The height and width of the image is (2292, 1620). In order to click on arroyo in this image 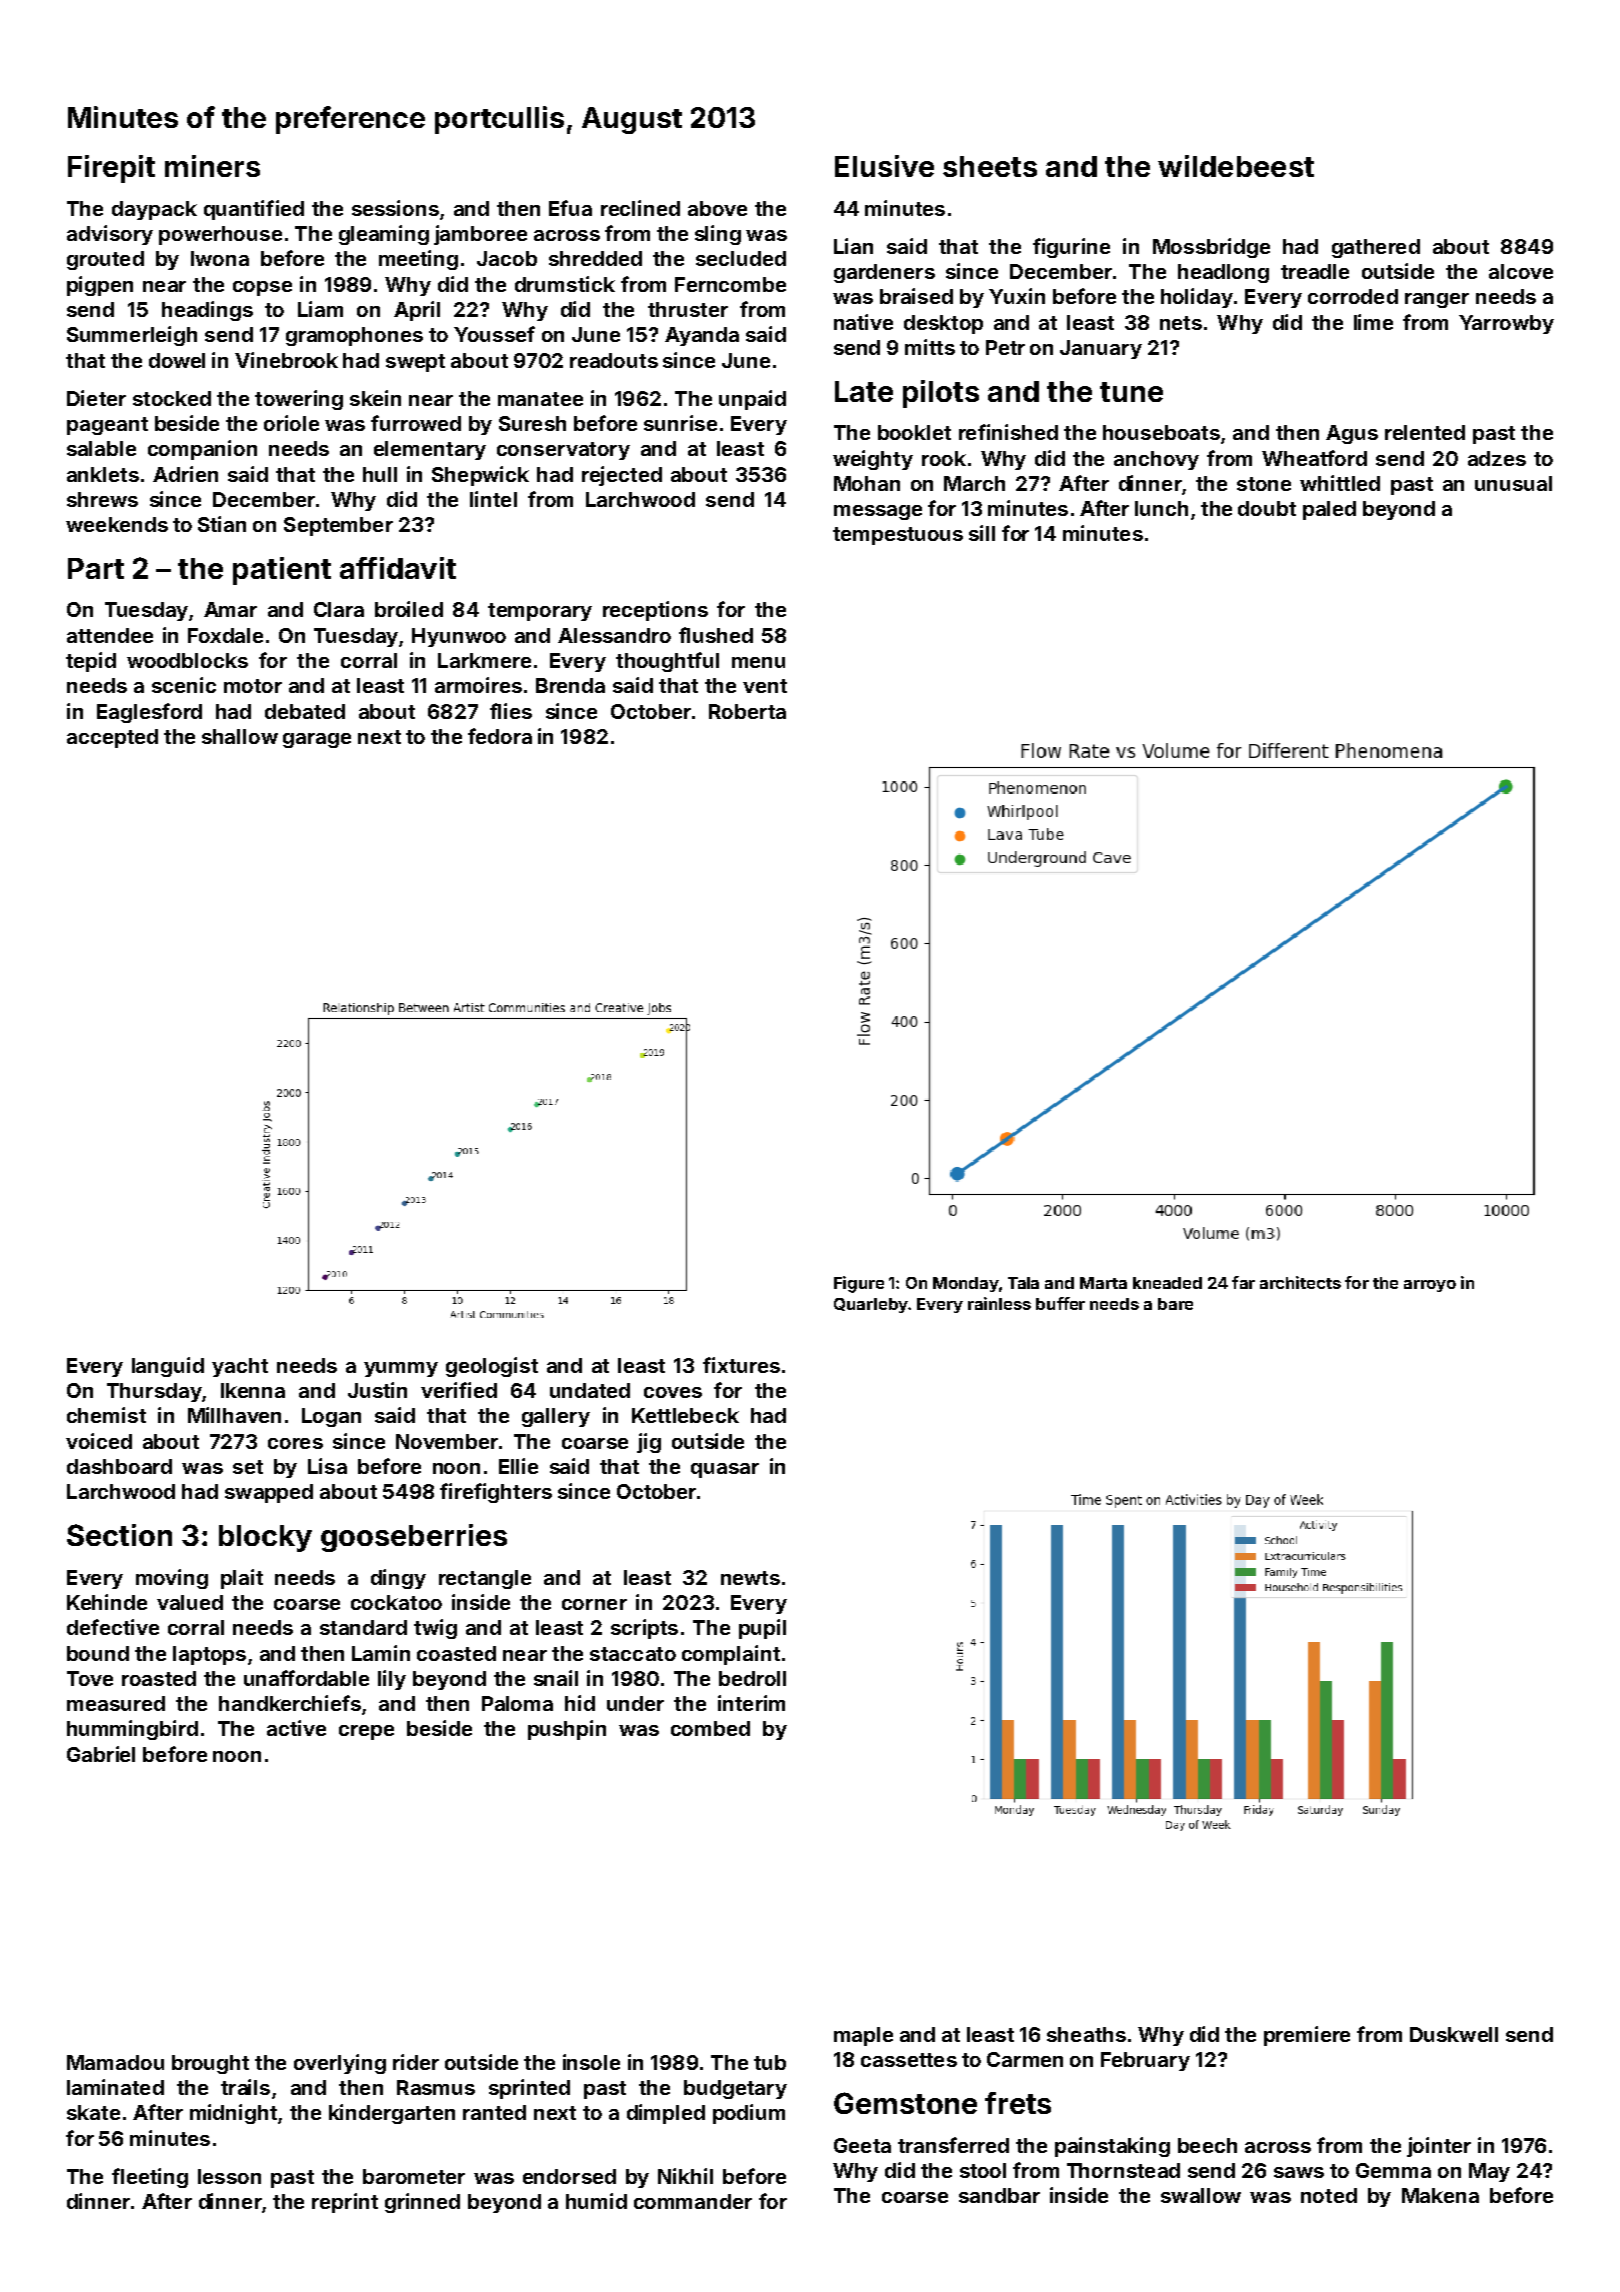, I will do `click(1430, 1286)`.
